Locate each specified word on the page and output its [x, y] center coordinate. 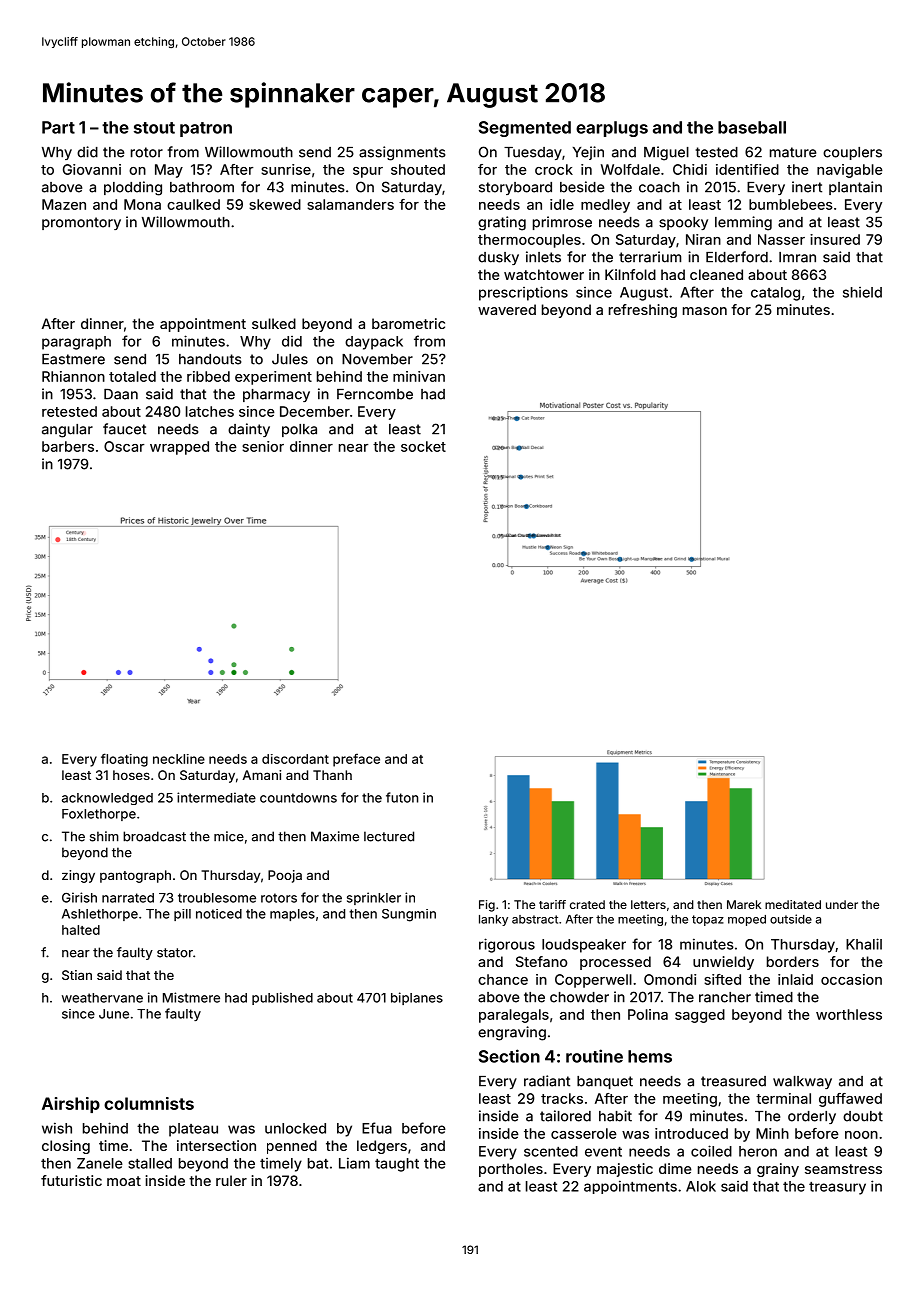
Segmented [525, 129]
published [282, 998]
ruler [231, 1180]
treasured [733, 1081]
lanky [493, 920]
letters [648, 904]
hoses [131, 775]
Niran [703, 239]
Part [58, 127]
